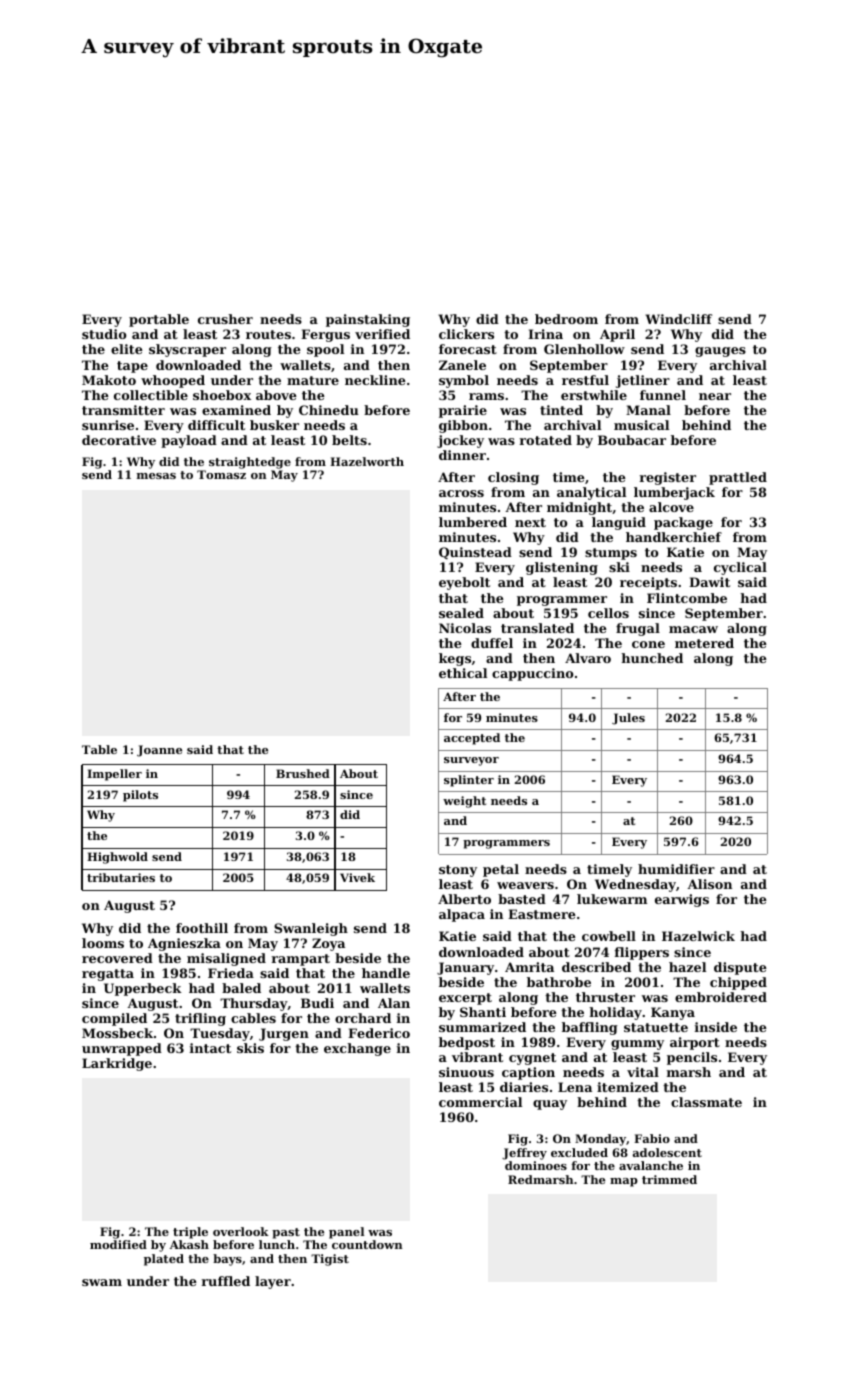 Image resolution: width=849 pixels, height=1400 pixels. What do you see at coordinates (628, 719) in the document?
I see `Jules` at bounding box center [628, 719].
